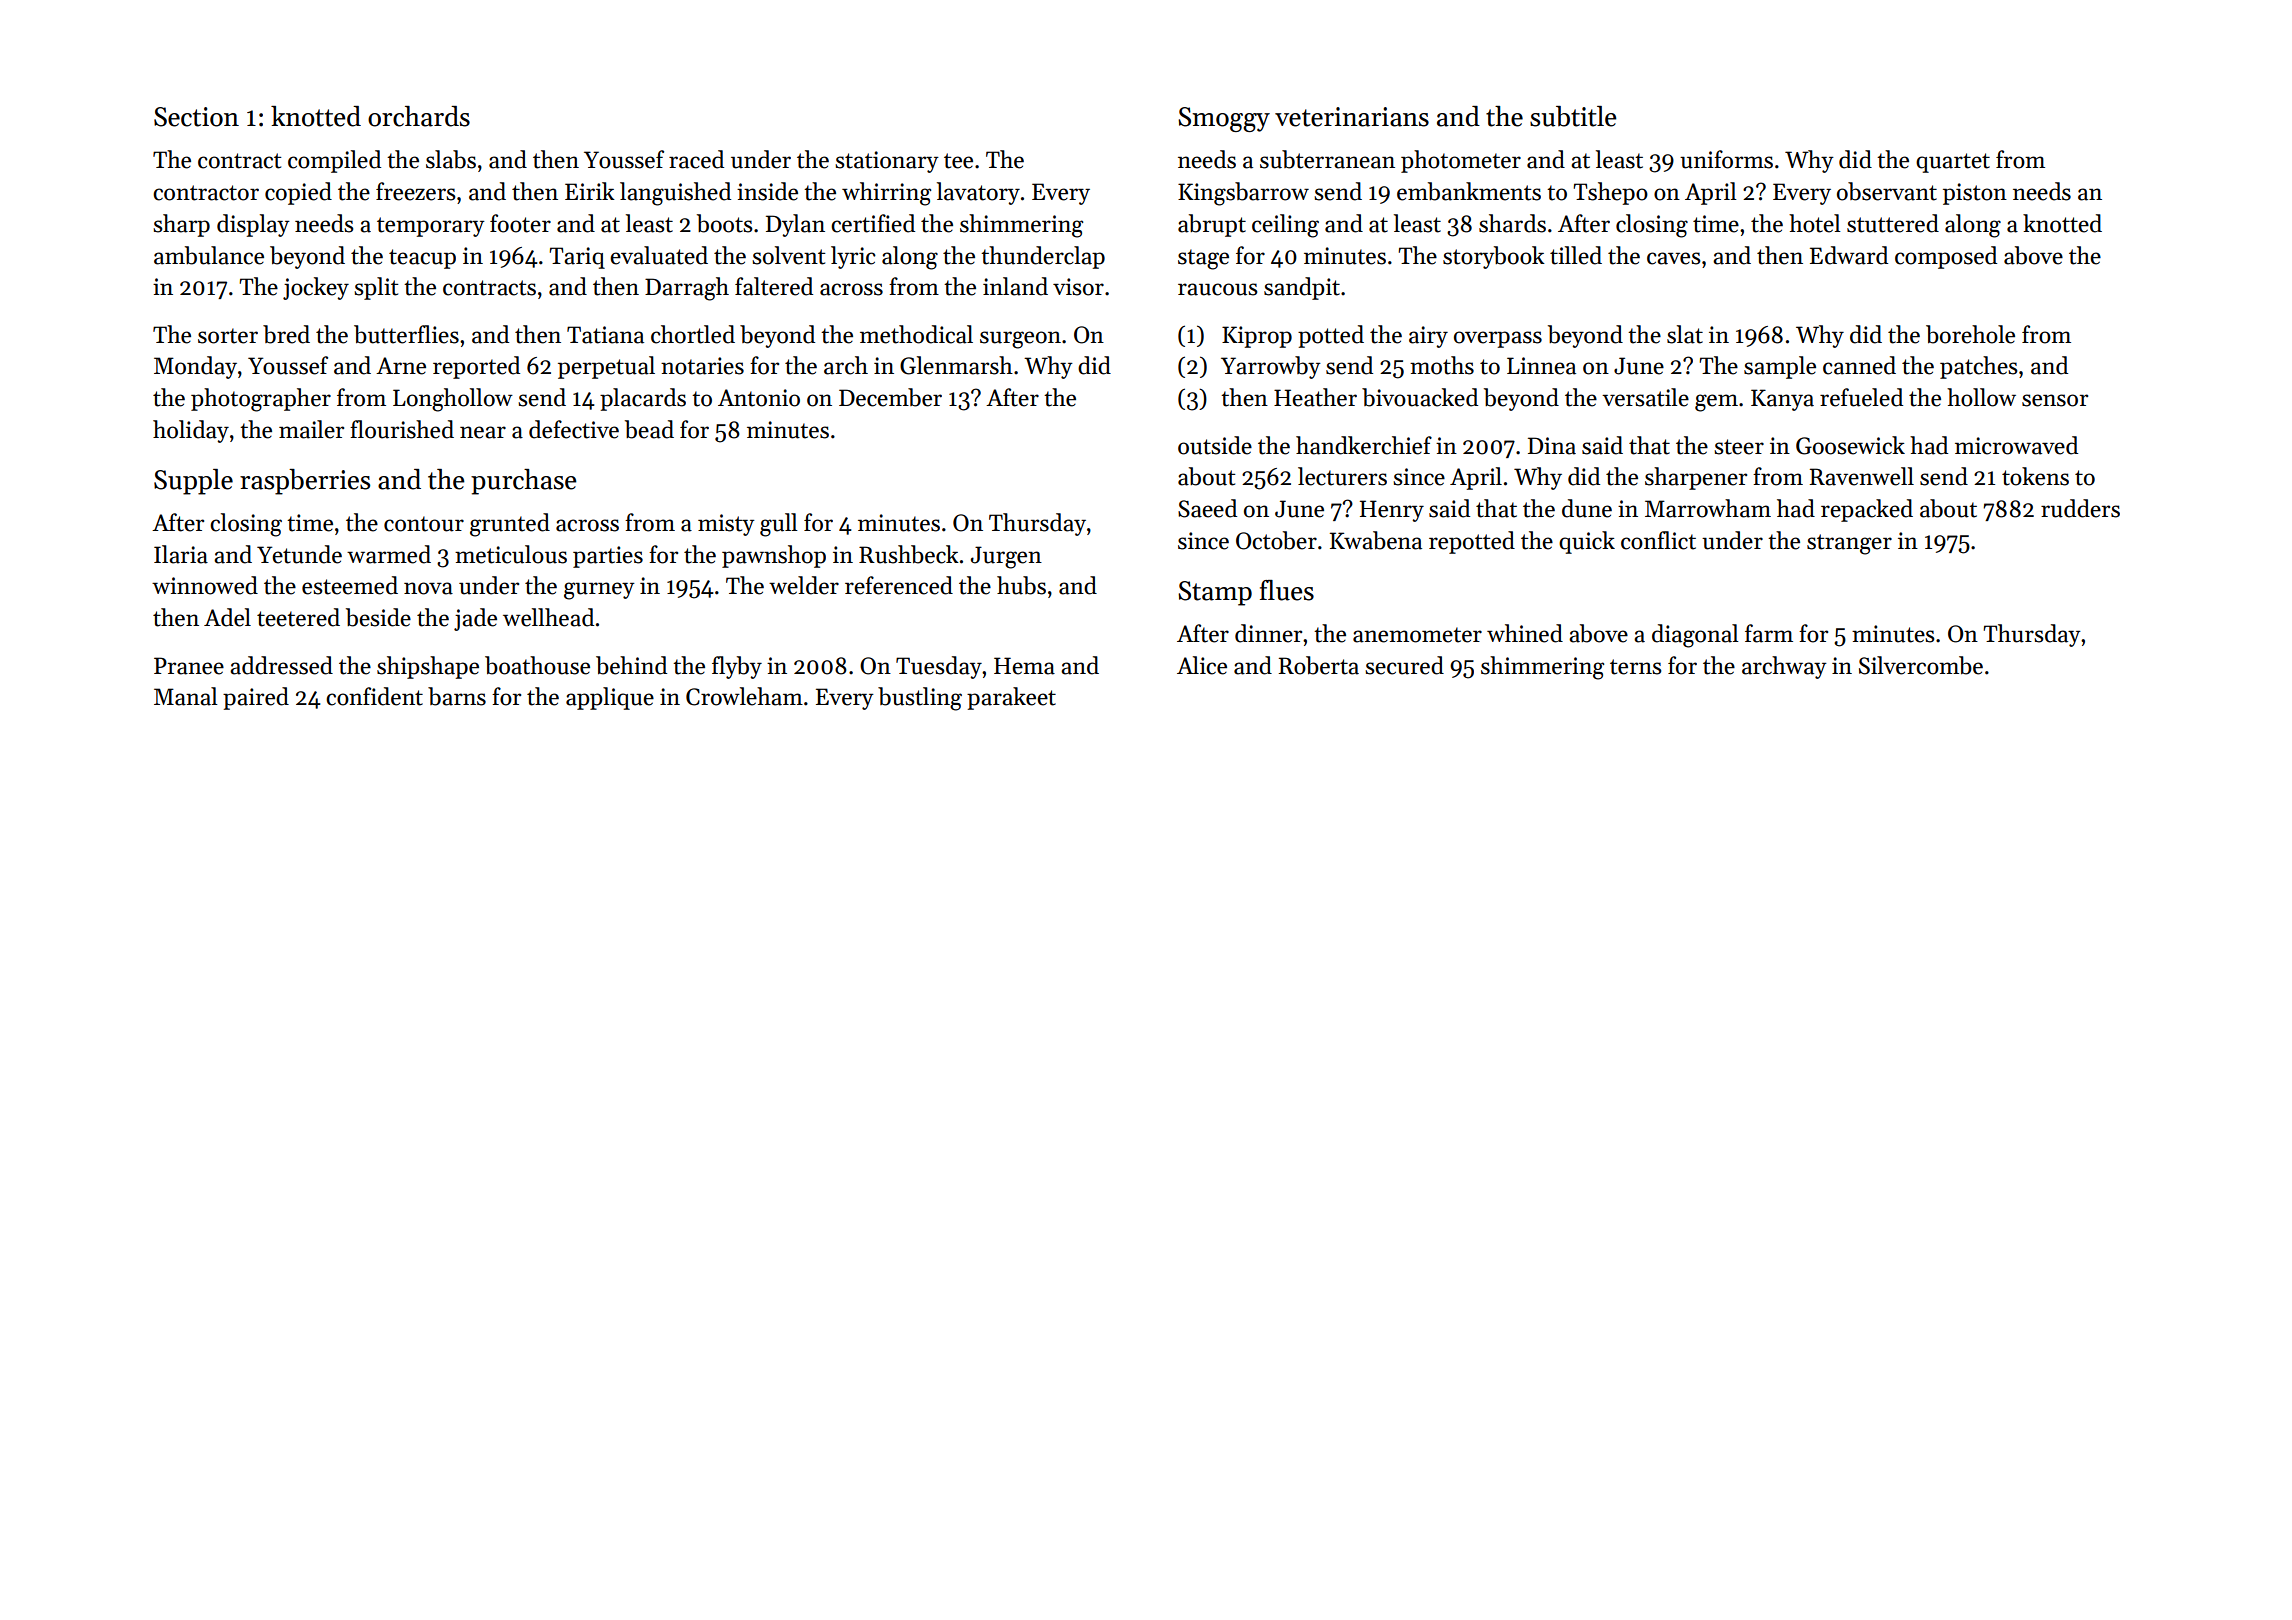 The height and width of the screenshot is (1620, 2292). I want to click on Silvercombe, so click(1921, 665).
